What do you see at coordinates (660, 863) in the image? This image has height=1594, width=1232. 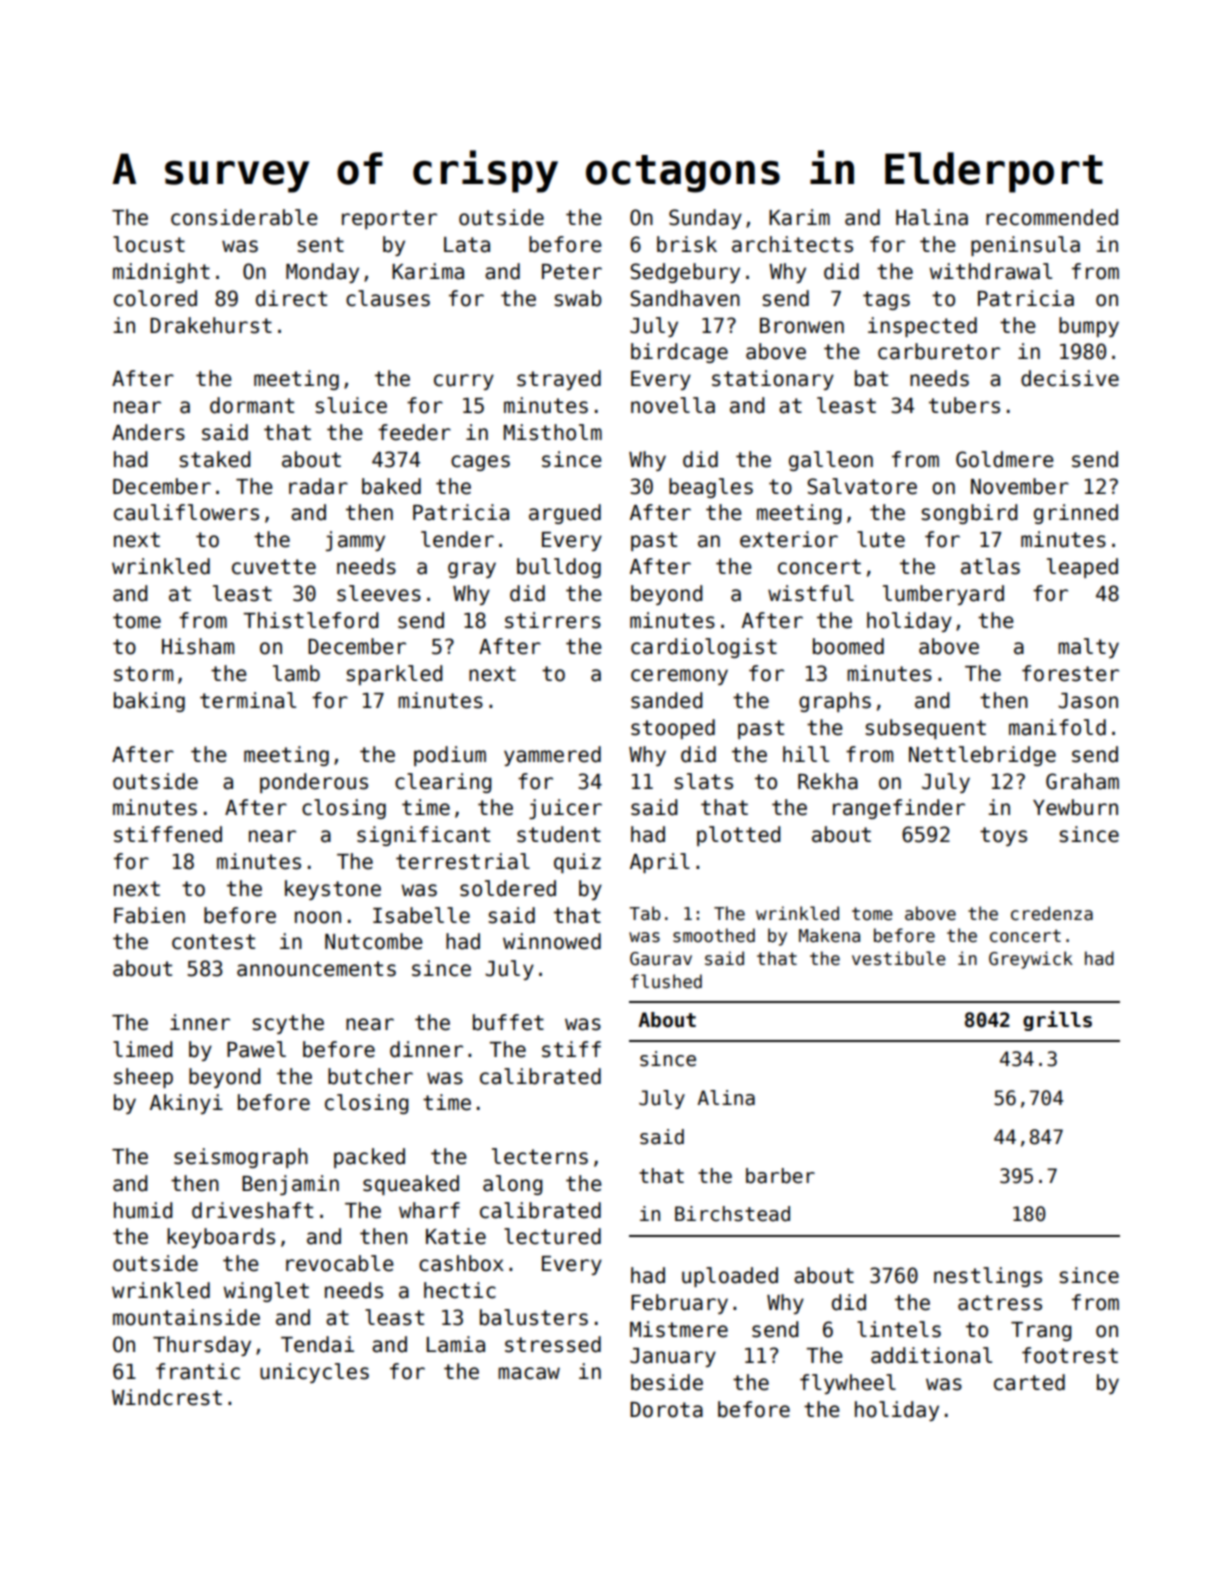 I see `April` at bounding box center [660, 863].
